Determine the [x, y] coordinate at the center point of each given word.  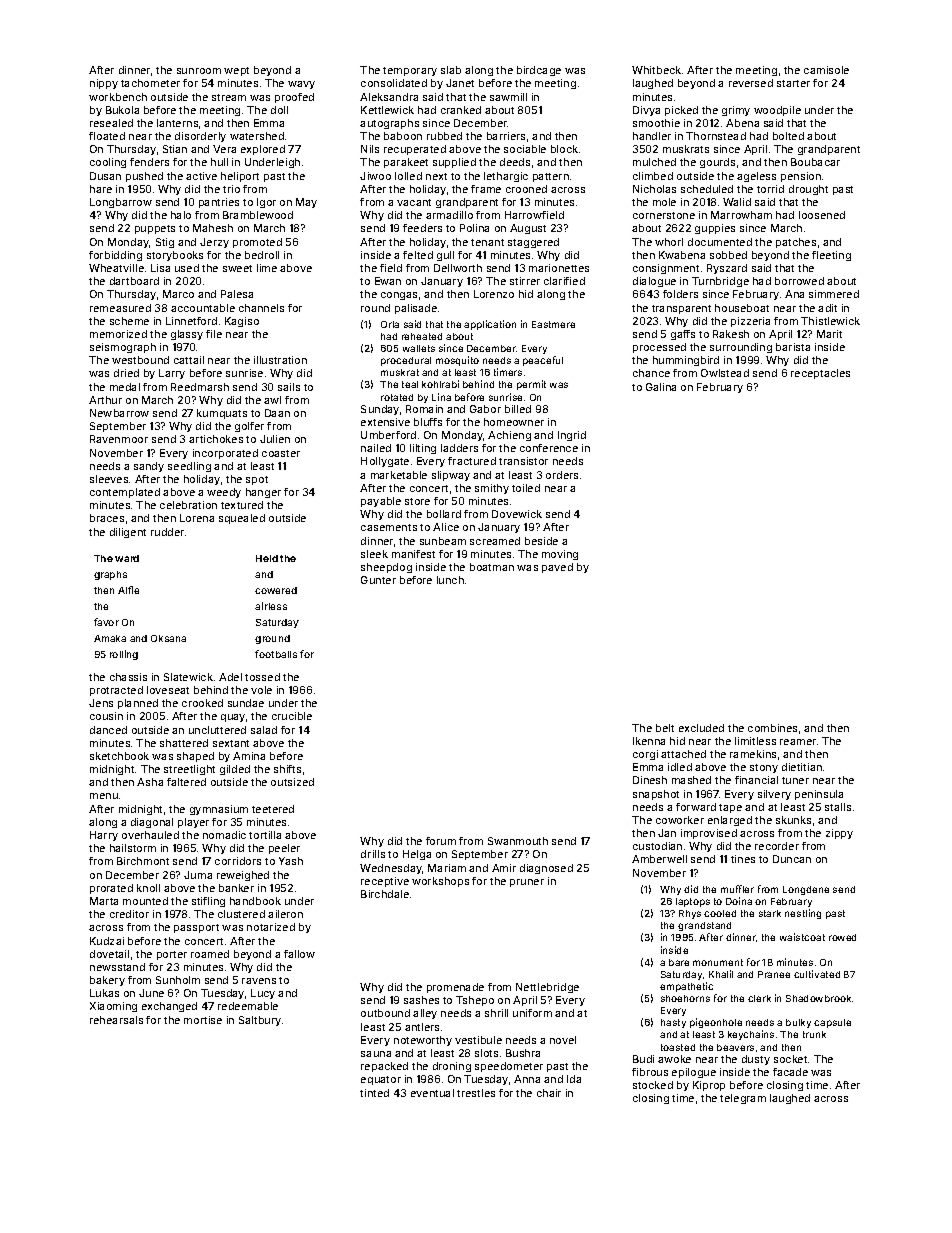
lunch [450, 580]
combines [772, 728]
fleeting [831, 256]
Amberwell [659, 859]
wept [236, 71]
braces [107, 518]
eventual [432, 1093]
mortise [203, 1020]
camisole [826, 70]
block [564, 149]
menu [104, 796]
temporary [410, 71]
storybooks [175, 256]
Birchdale [385, 894]
